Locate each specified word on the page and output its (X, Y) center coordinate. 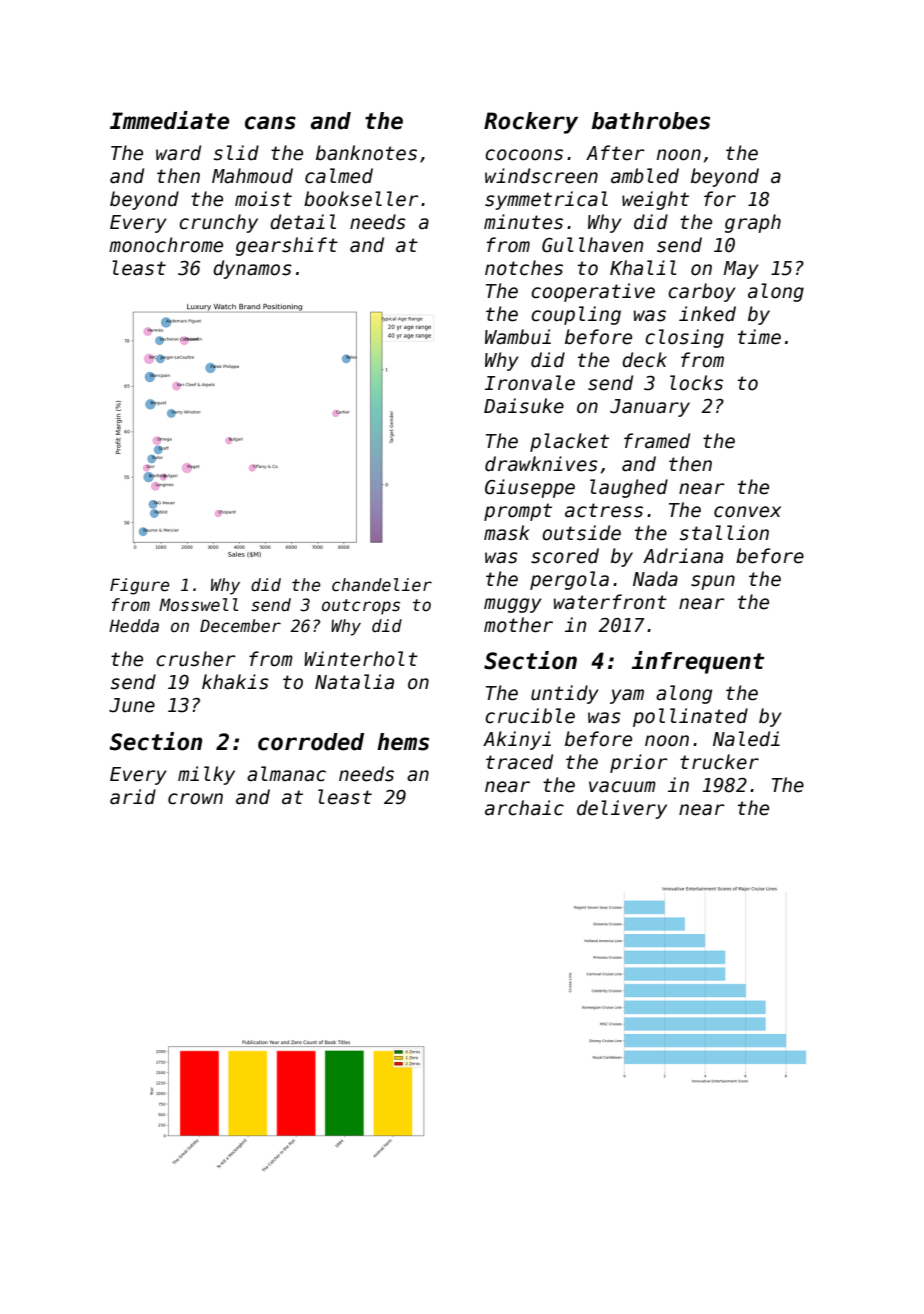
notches (524, 268)
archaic (524, 808)
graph (753, 223)
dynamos (252, 269)
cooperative (593, 292)
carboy (702, 292)
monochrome (166, 245)
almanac (286, 774)
